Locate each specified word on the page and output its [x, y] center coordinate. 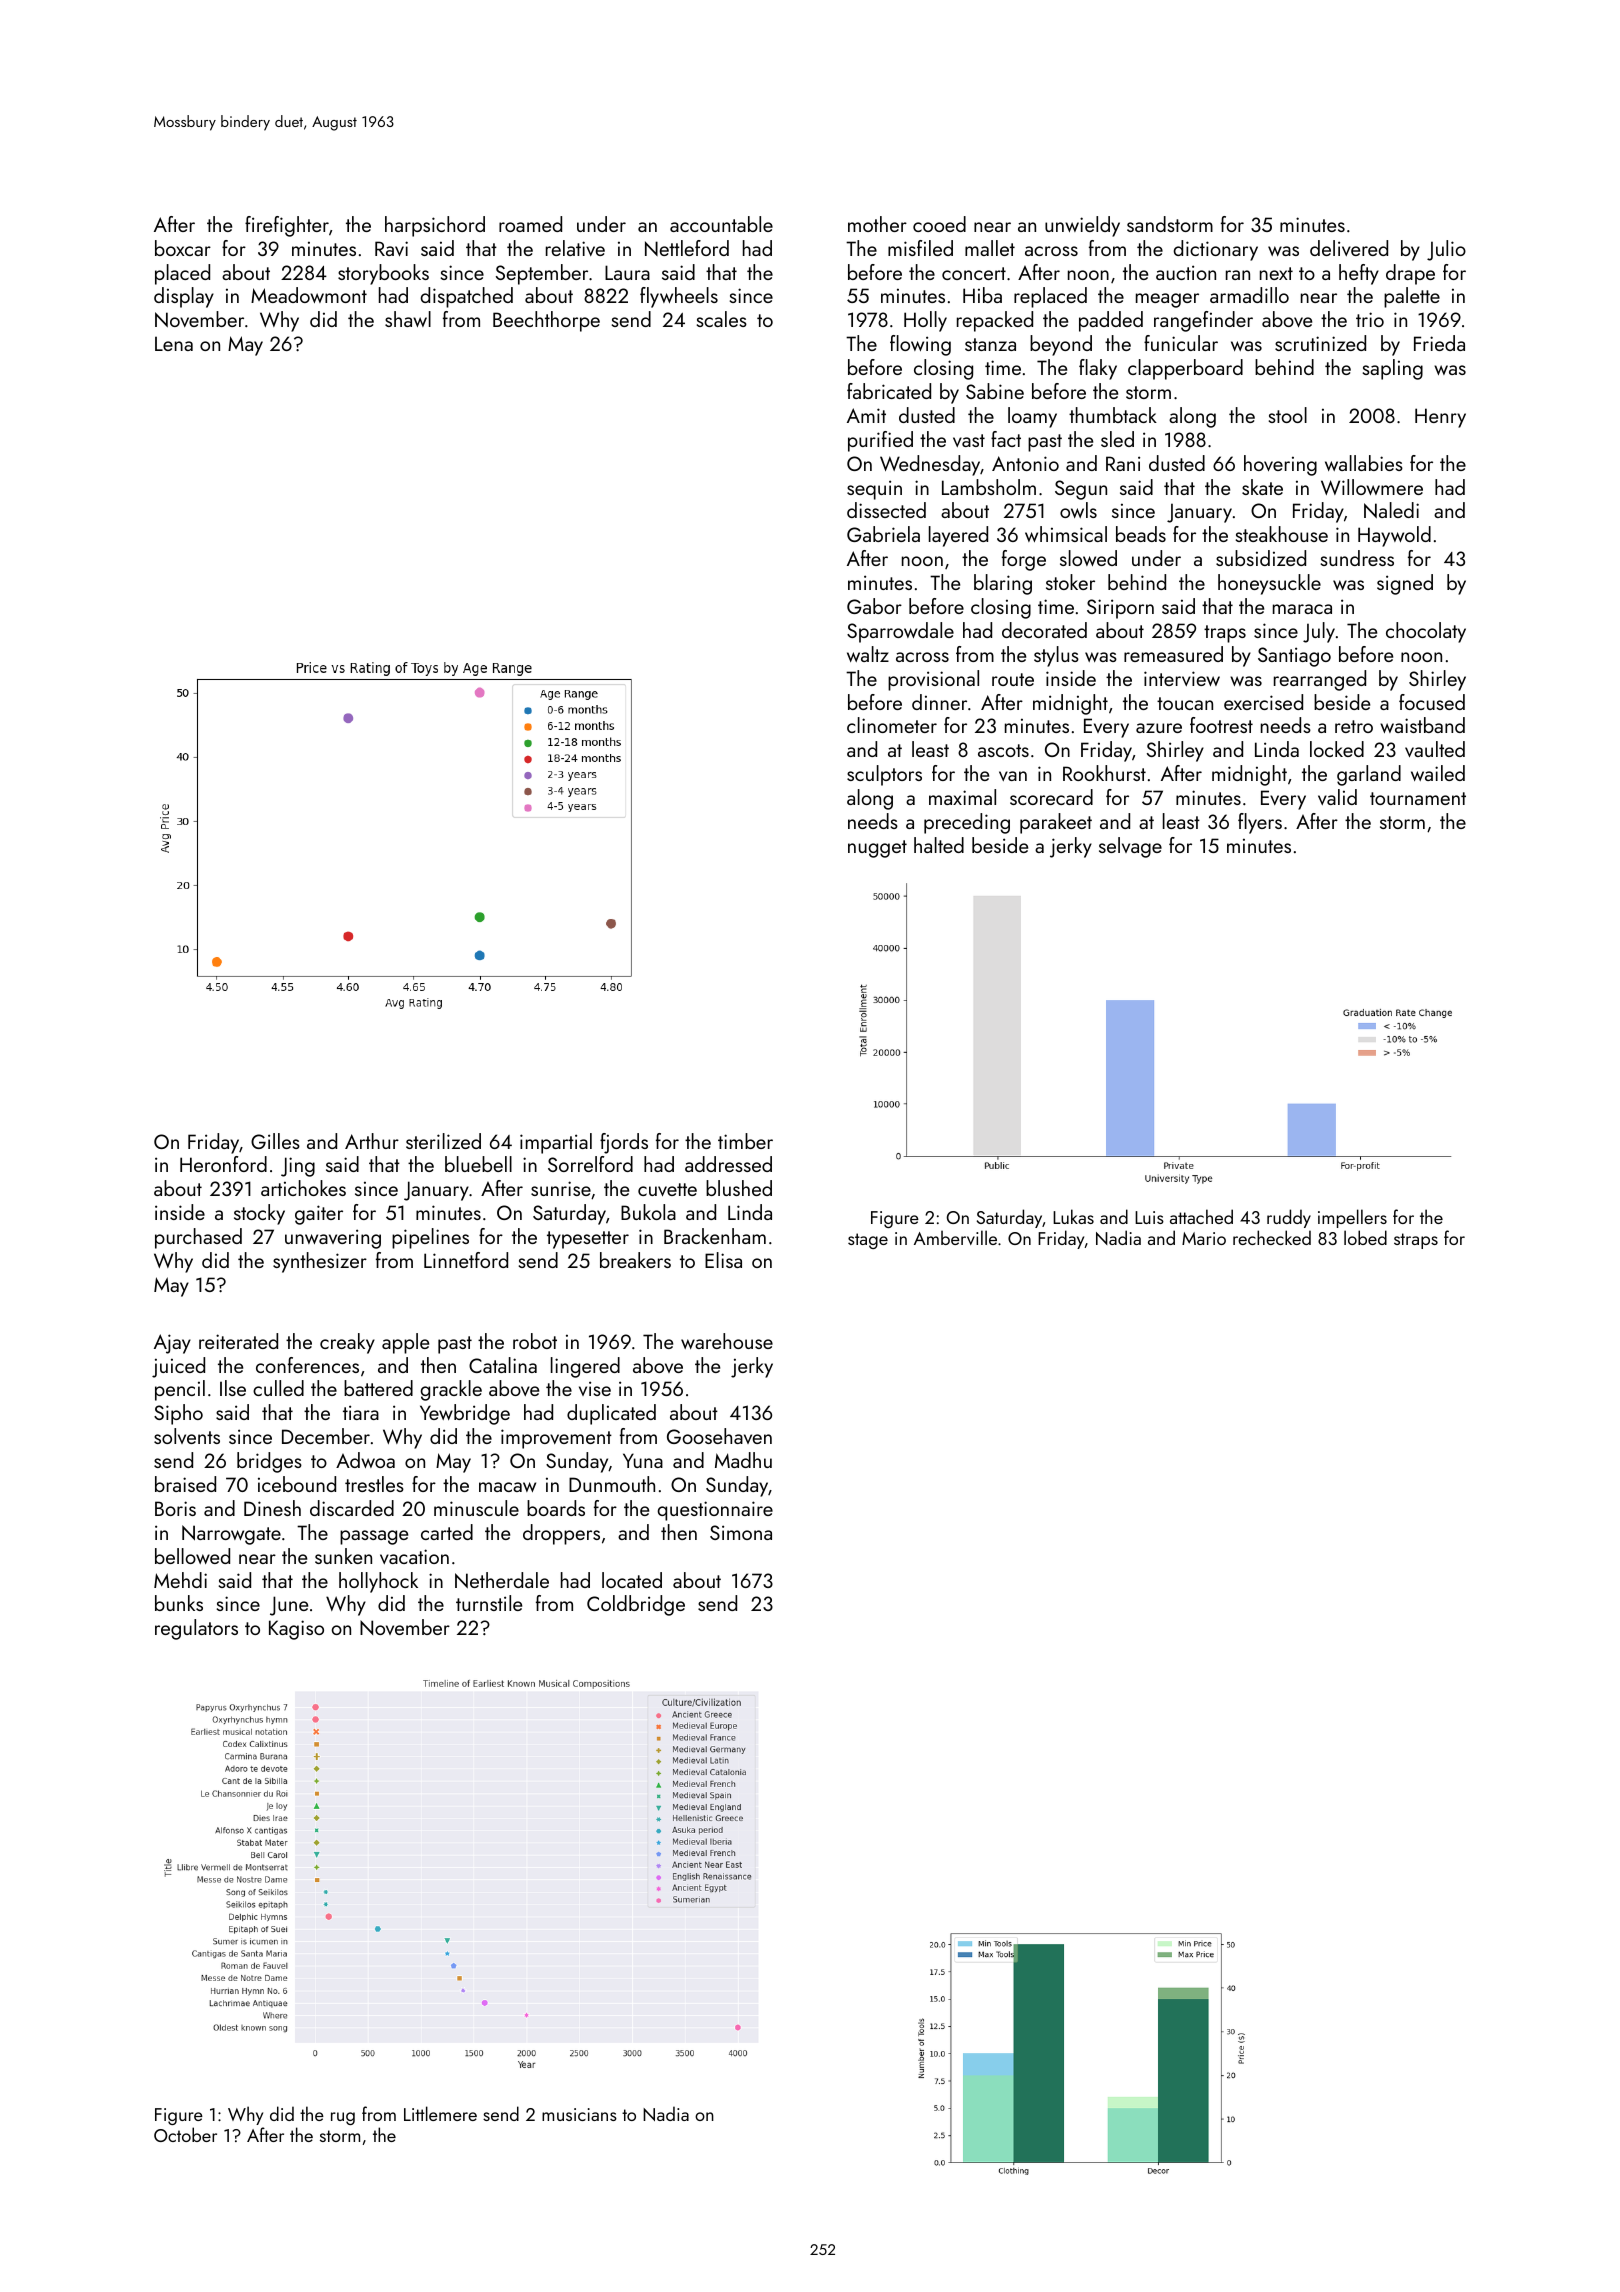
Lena [174, 343]
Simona [741, 1532]
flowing [920, 345]
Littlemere [440, 2113]
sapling [1393, 369]
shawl [408, 319]
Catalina [503, 1365]
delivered [1349, 248]
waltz [868, 654]
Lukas [1073, 1216]
